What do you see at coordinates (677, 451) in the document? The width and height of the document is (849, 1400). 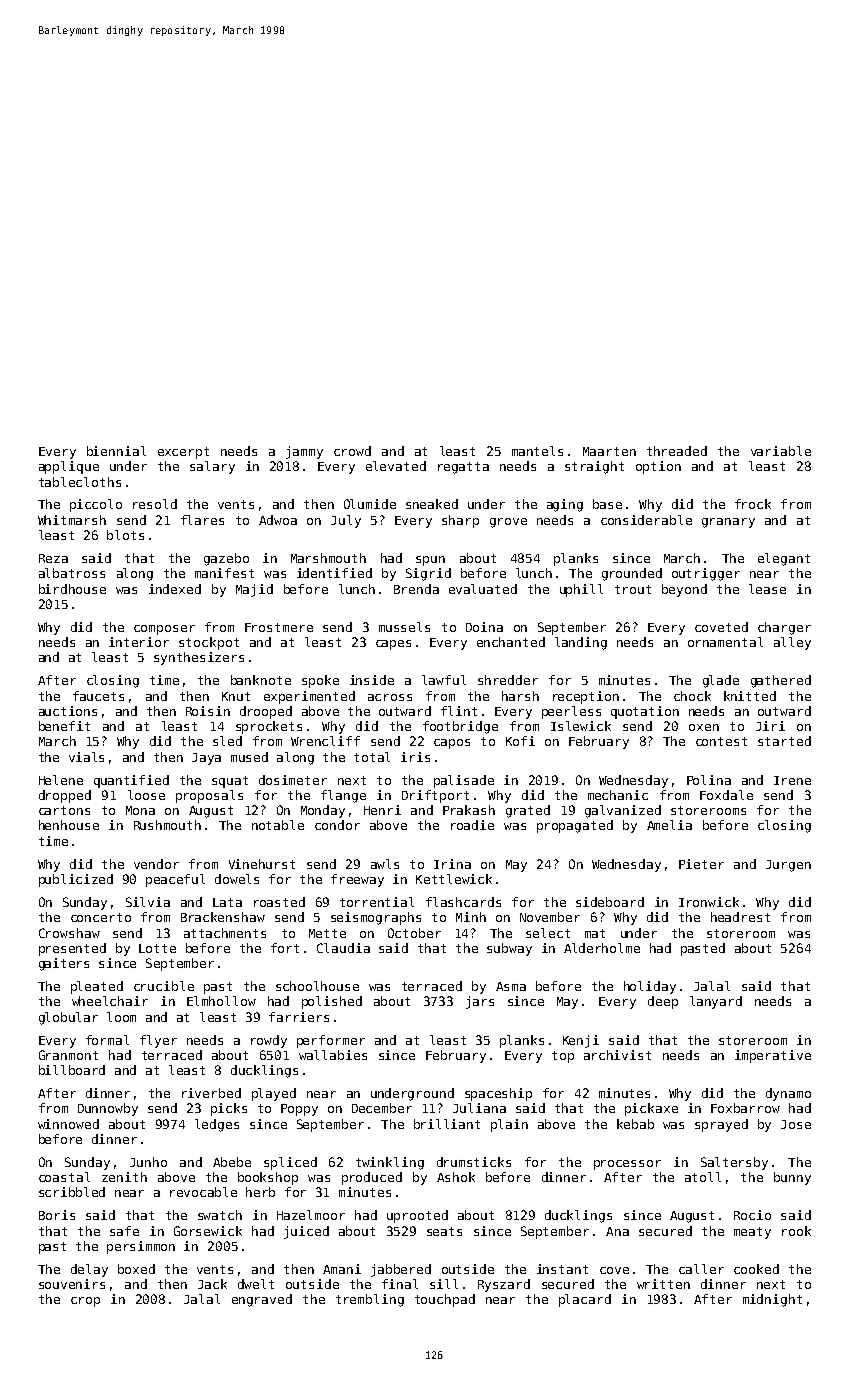 I see `threaded` at bounding box center [677, 451].
